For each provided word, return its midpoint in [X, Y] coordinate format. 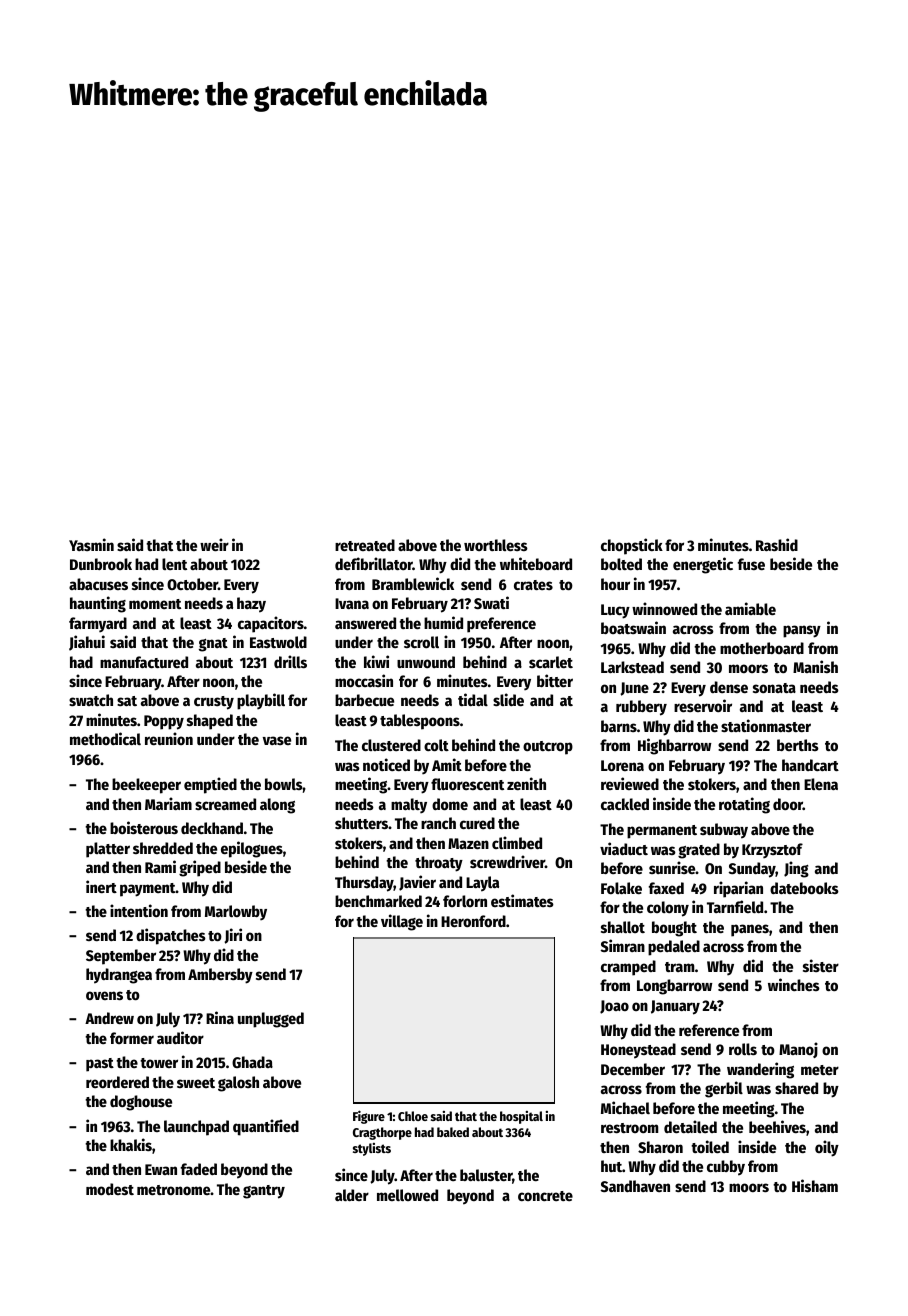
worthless [496, 545]
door [788, 804]
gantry [264, 1192]
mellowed [407, 1195]
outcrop [548, 748]
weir [214, 544]
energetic [703, 565]
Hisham [815, 1185]
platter [108, 850]
